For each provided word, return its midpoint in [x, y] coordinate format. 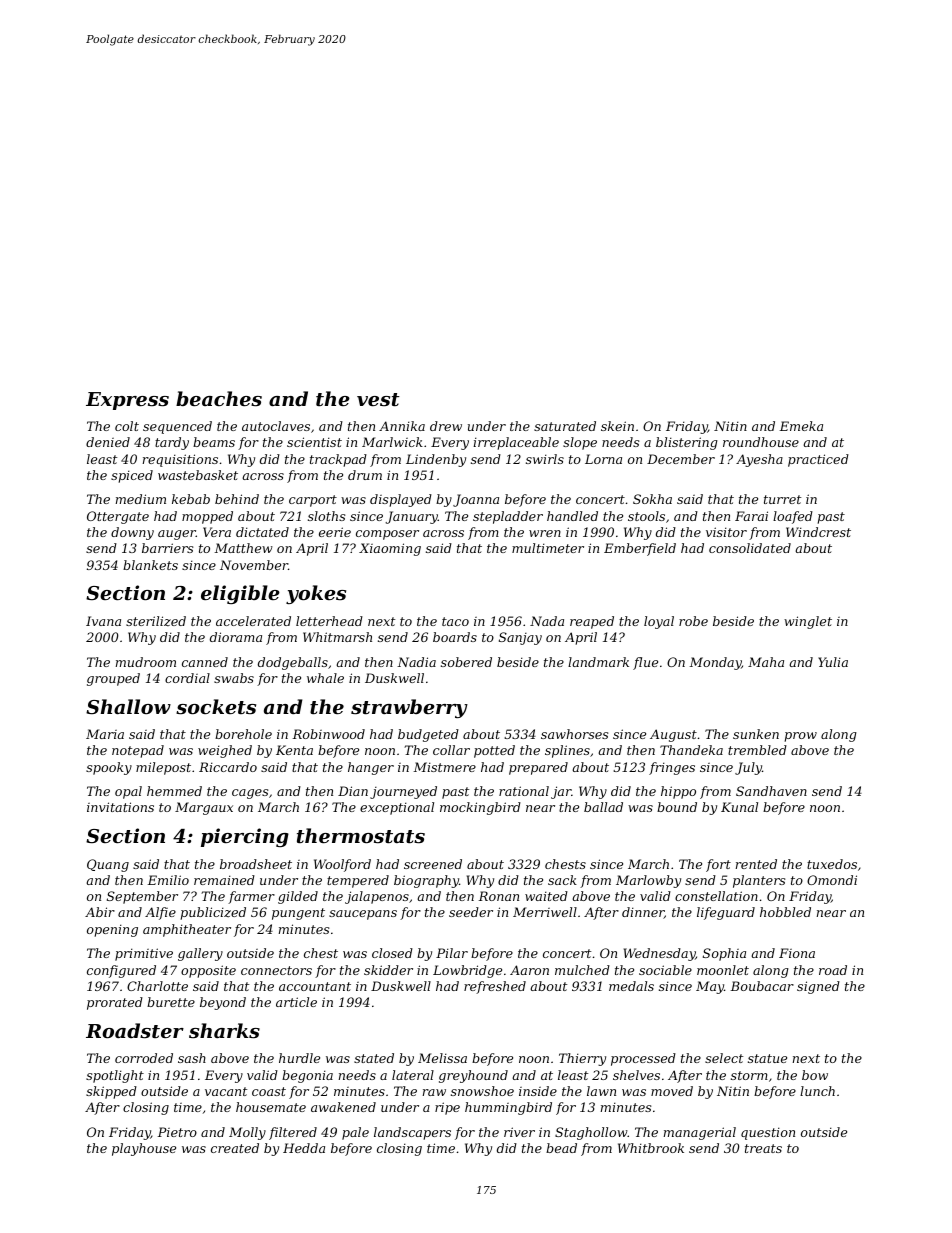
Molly [247, 1133]
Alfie [160, 913]
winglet [808, 622]
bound [677, 807]
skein [617, 426]
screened [433, 864]
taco [455, 621]
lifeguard [726, 913]
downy [132, 533]
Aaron [529, 970]
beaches [219, 399]
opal [128, 792]
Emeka [801, 426]
